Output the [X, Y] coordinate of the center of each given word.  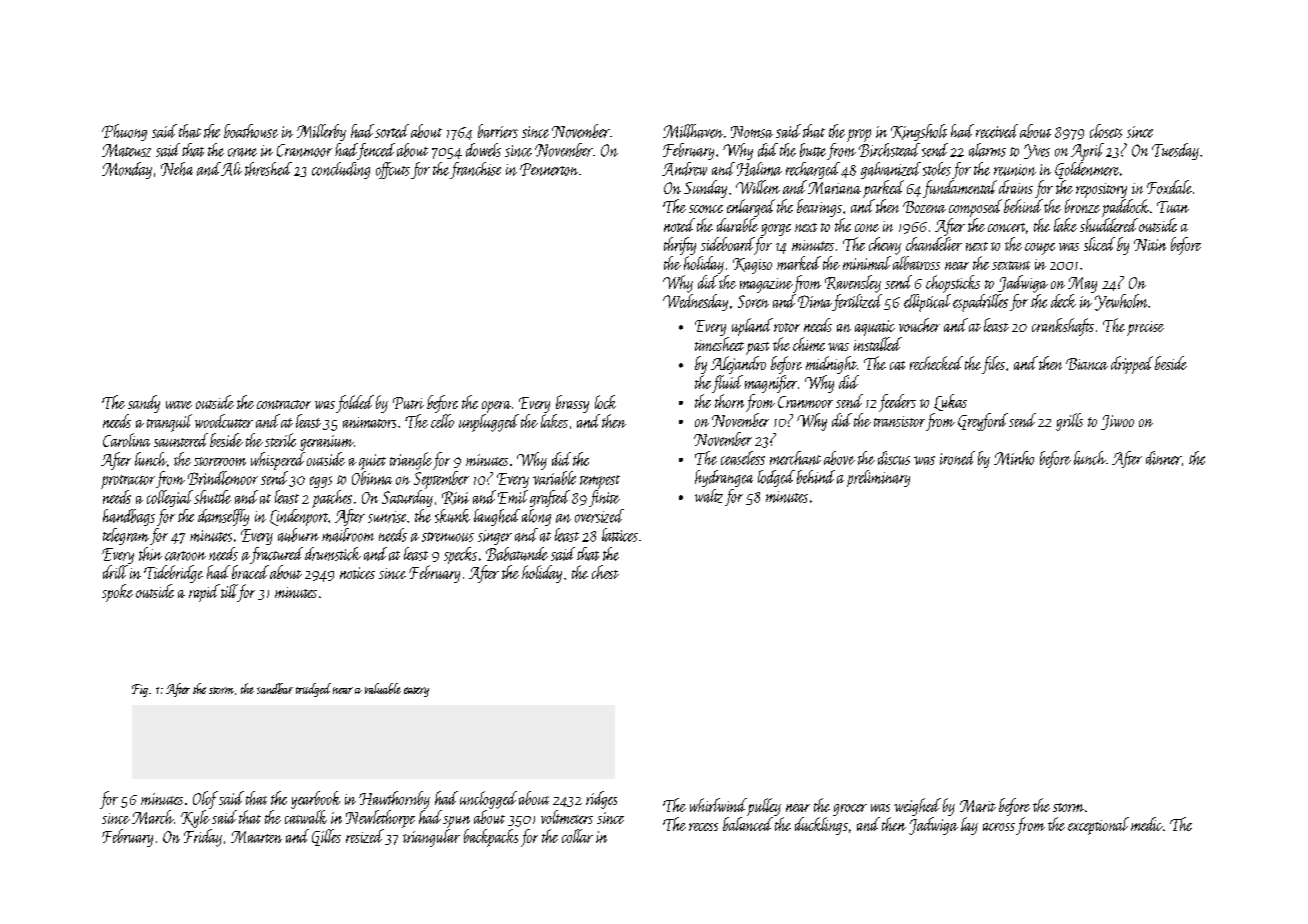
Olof [205, 800]
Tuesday [1175, 151]
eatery [416, 692]
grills [1069, 422]
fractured [276, 555]
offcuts [393, 170]
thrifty [680, 246]
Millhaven [693, 131]
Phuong [124, 132]
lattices [620, 535]
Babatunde [517, 554]
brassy [572, 404]
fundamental [960, 189]
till [229, 591]
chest [605, 572]
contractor [284, 404]
